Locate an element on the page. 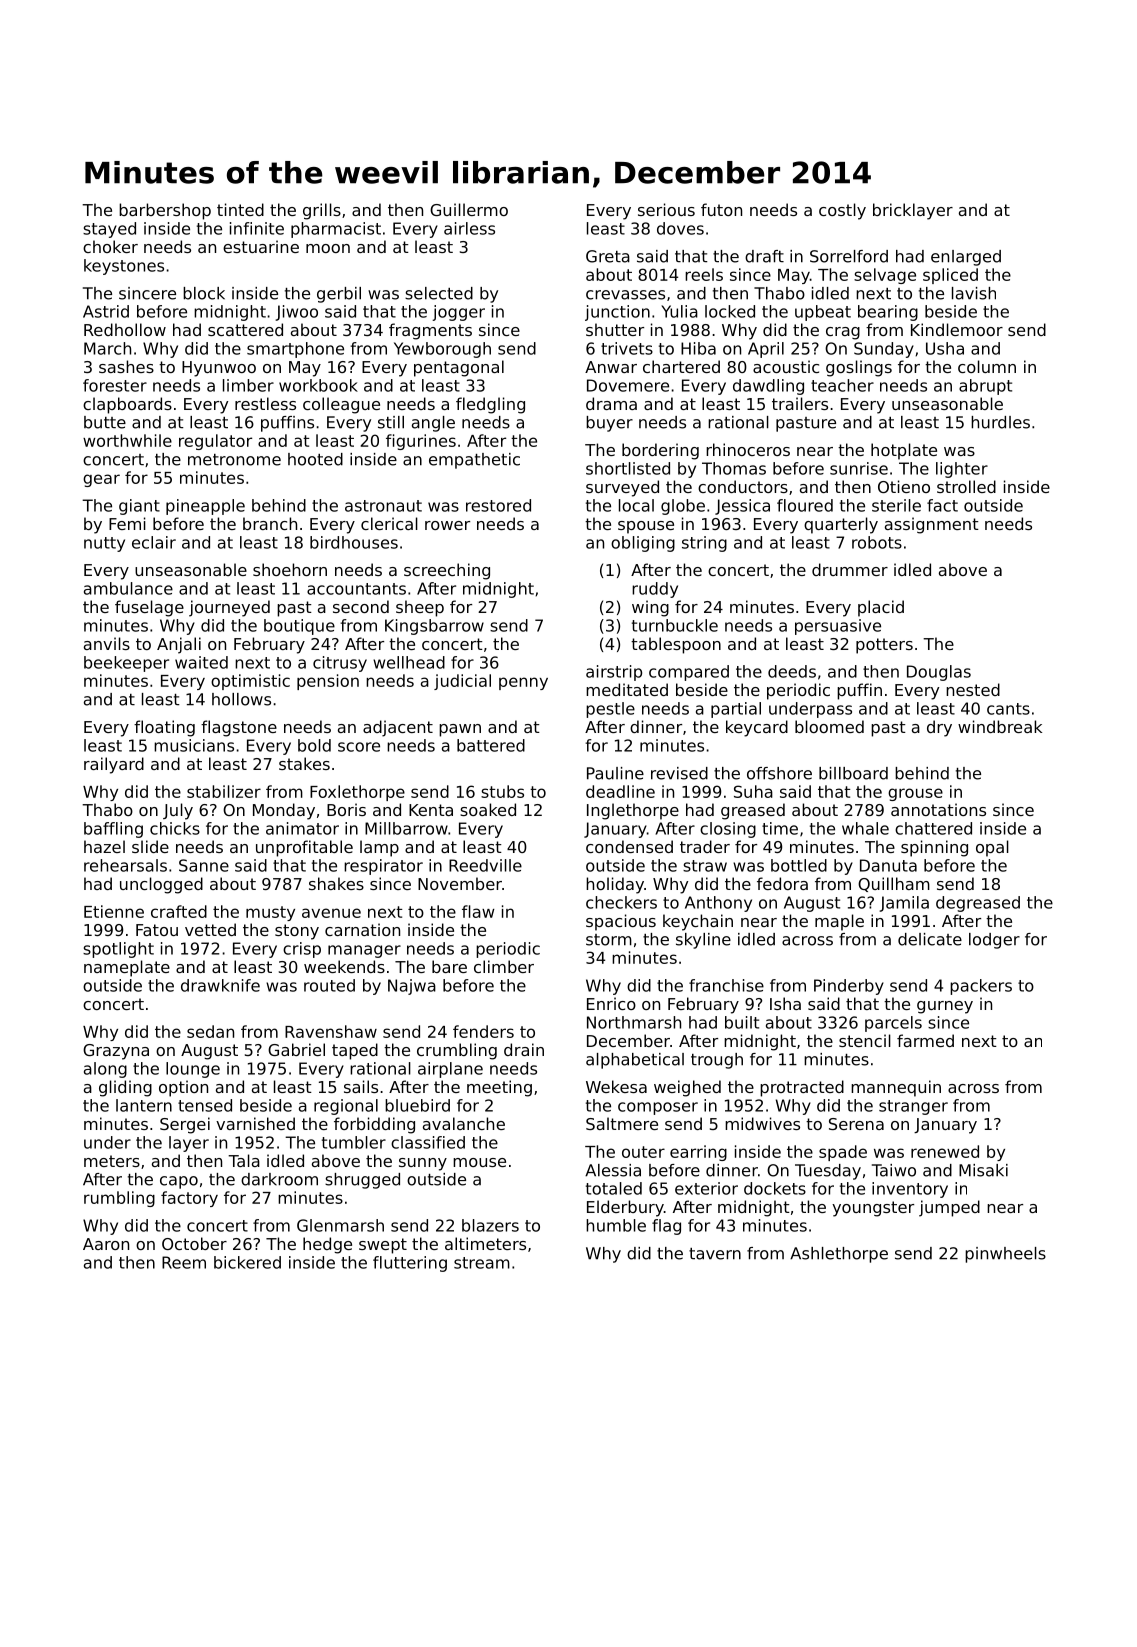 The width and height of the document is (1137, 1647). built is located at coordinates (742, 1022).
